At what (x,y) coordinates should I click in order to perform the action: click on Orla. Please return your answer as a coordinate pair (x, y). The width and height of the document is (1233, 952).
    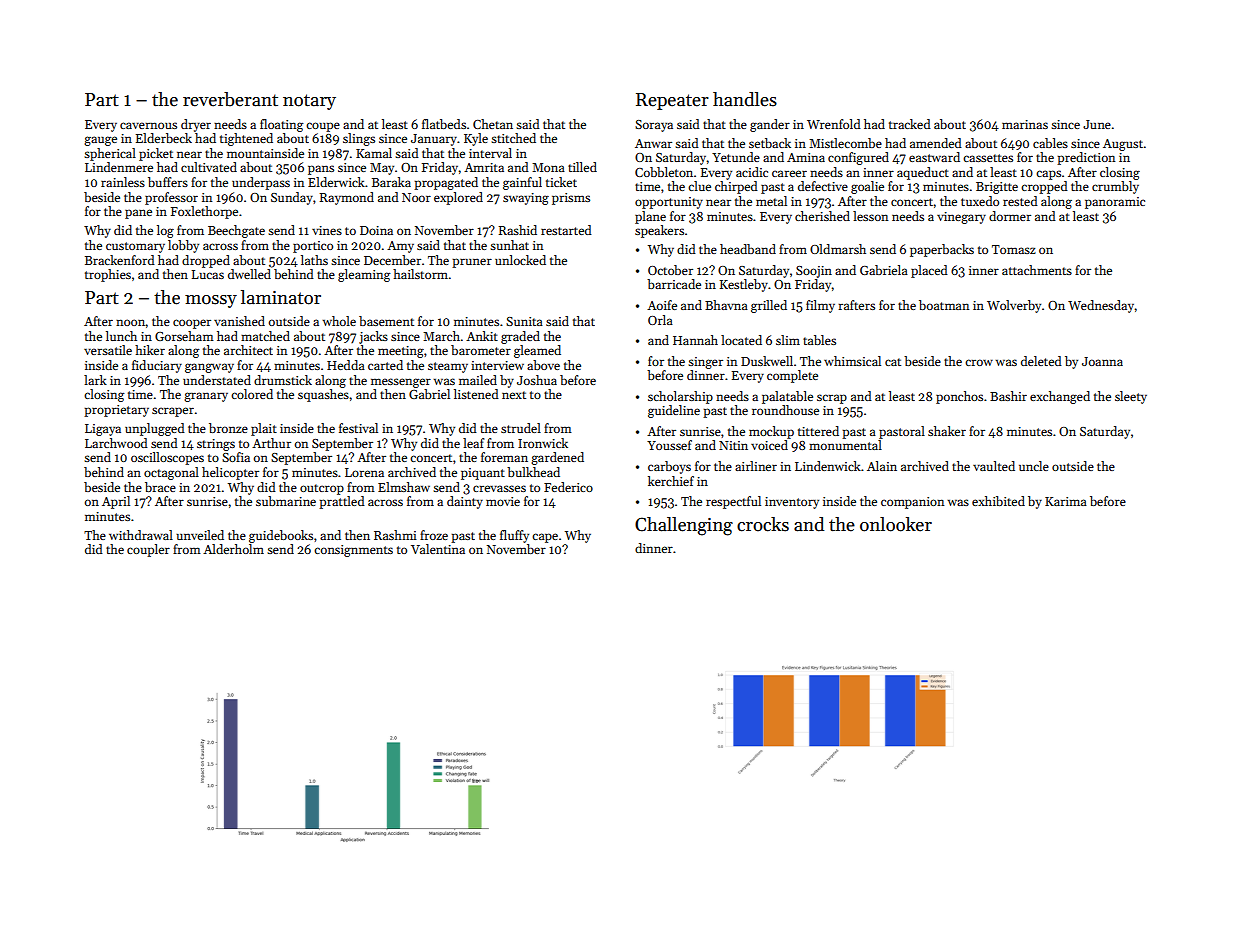
    Looking at the image, I should click on (660, 320).
